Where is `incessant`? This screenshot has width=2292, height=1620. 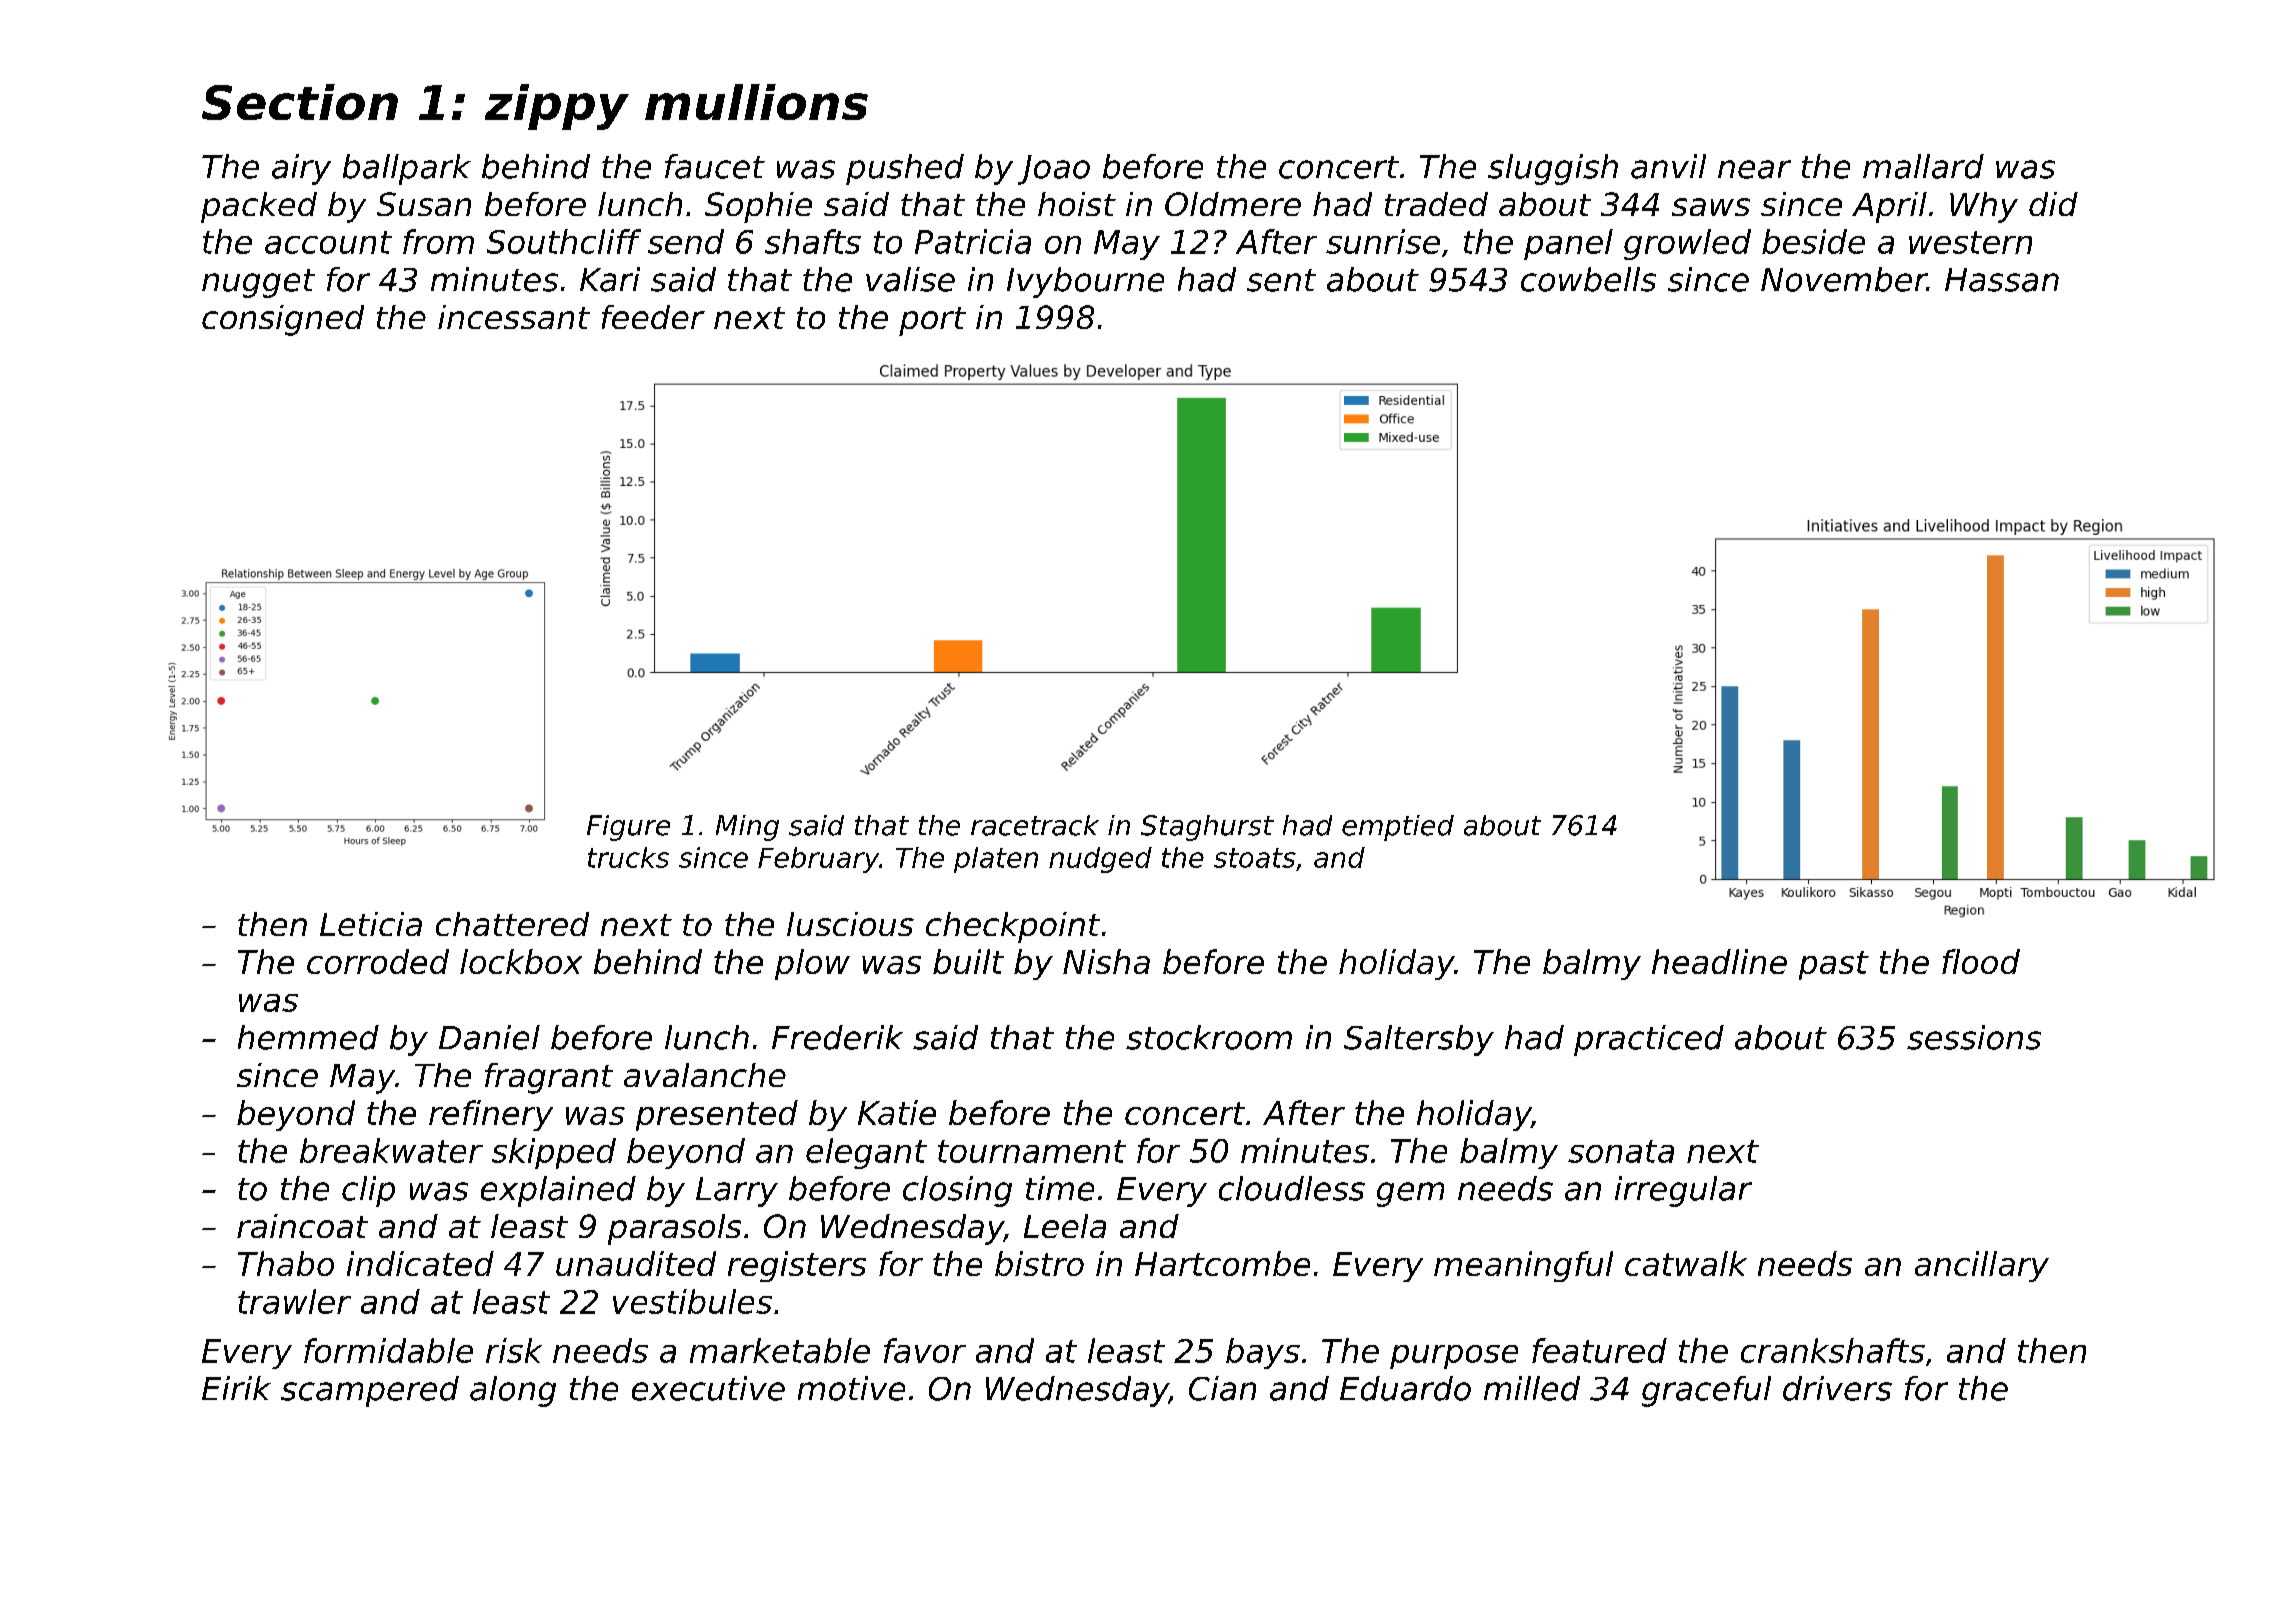 incessant is located at coordinates (514, 317).
